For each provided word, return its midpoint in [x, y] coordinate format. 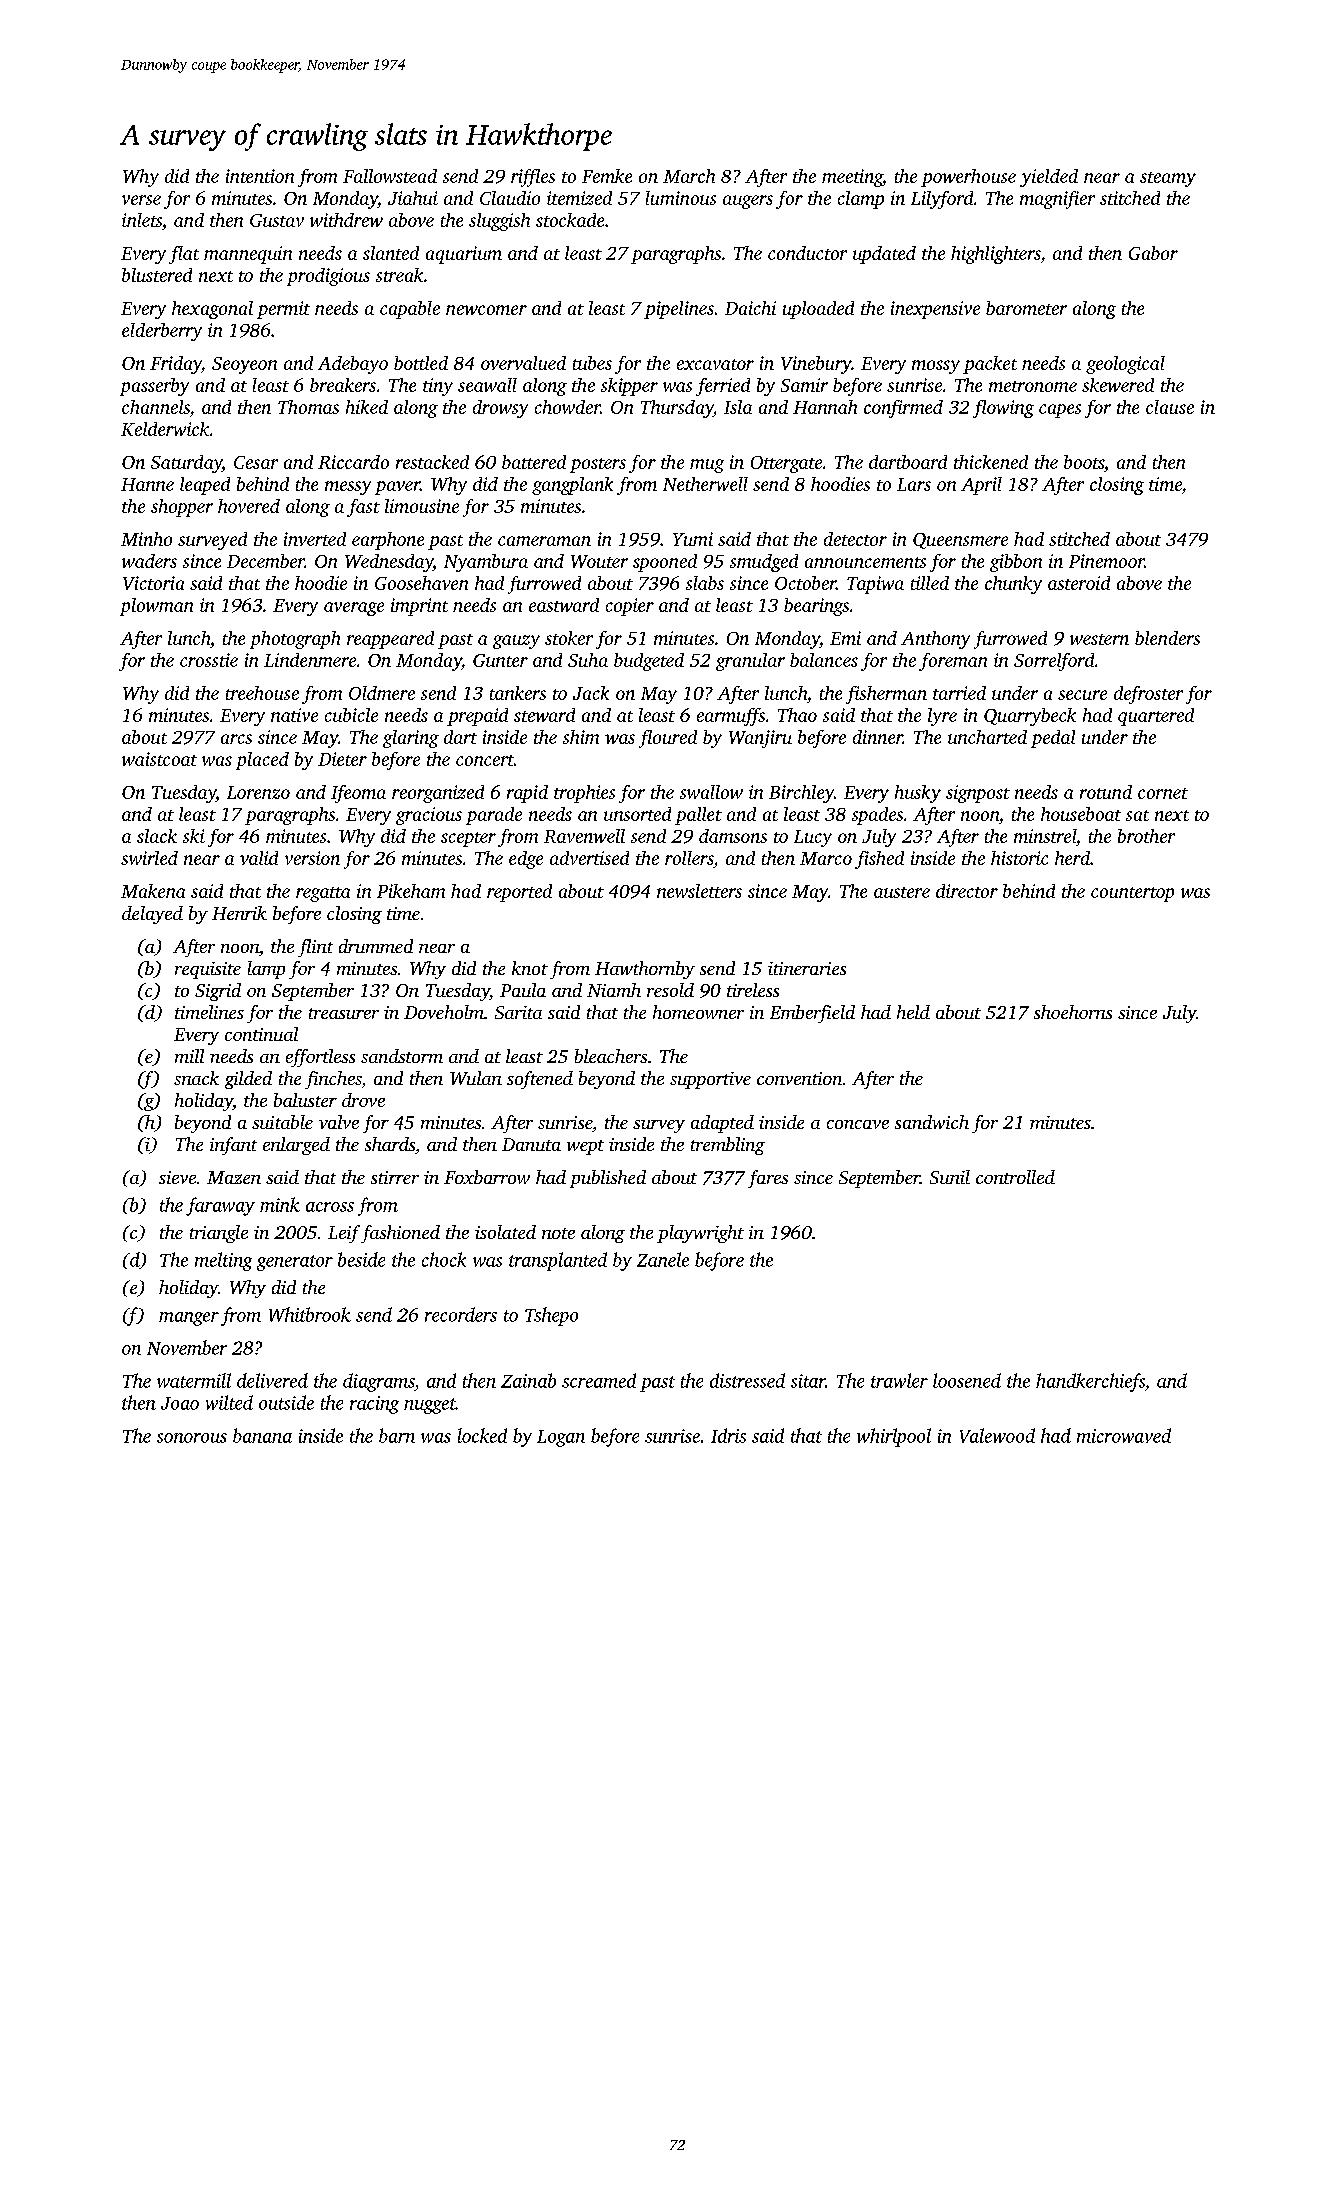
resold [670, 990]
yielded [1049, 178]
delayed [152, 915]
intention [260, 176]
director [967, 891]
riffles [533, 178]
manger [189, 1319]
